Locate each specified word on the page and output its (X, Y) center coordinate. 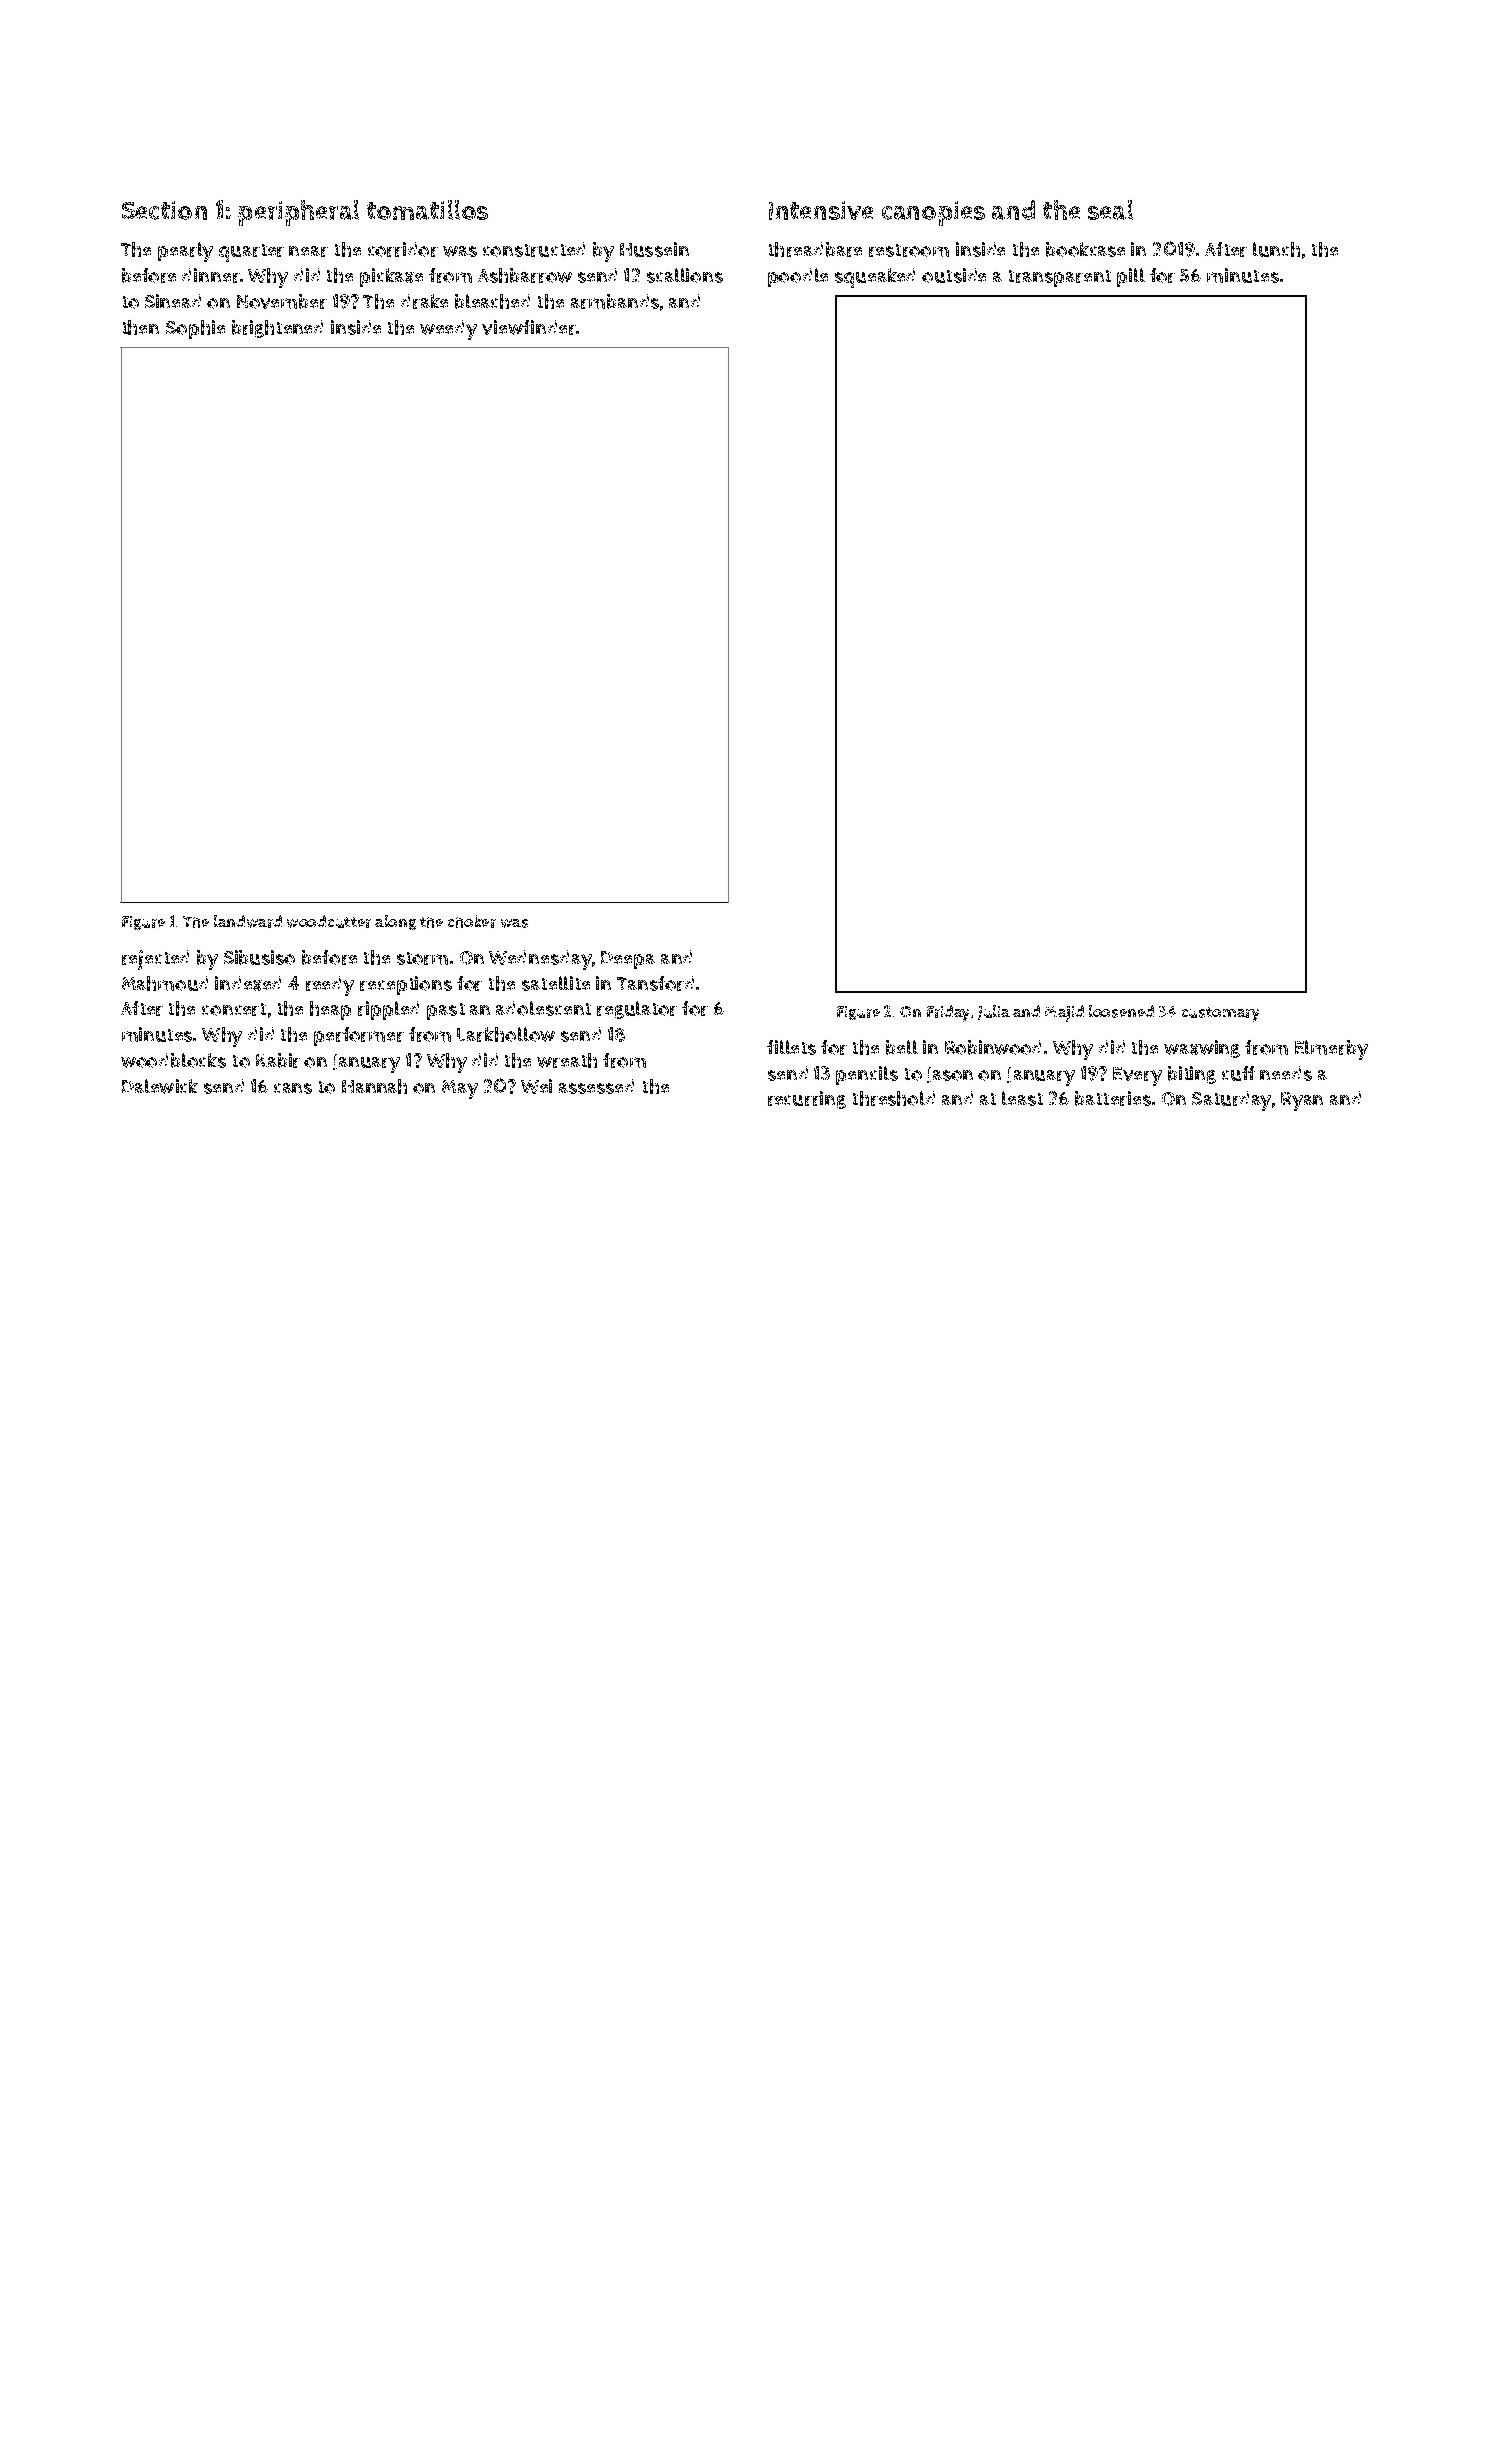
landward (248, 921)
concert (234, 1009)
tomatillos (427, 210)
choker (472, 921)
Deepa (628, 960)
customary (1220, 1014)
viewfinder (529, 327)
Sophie (195, 329)
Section (164, 210)
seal (1110, 210)
